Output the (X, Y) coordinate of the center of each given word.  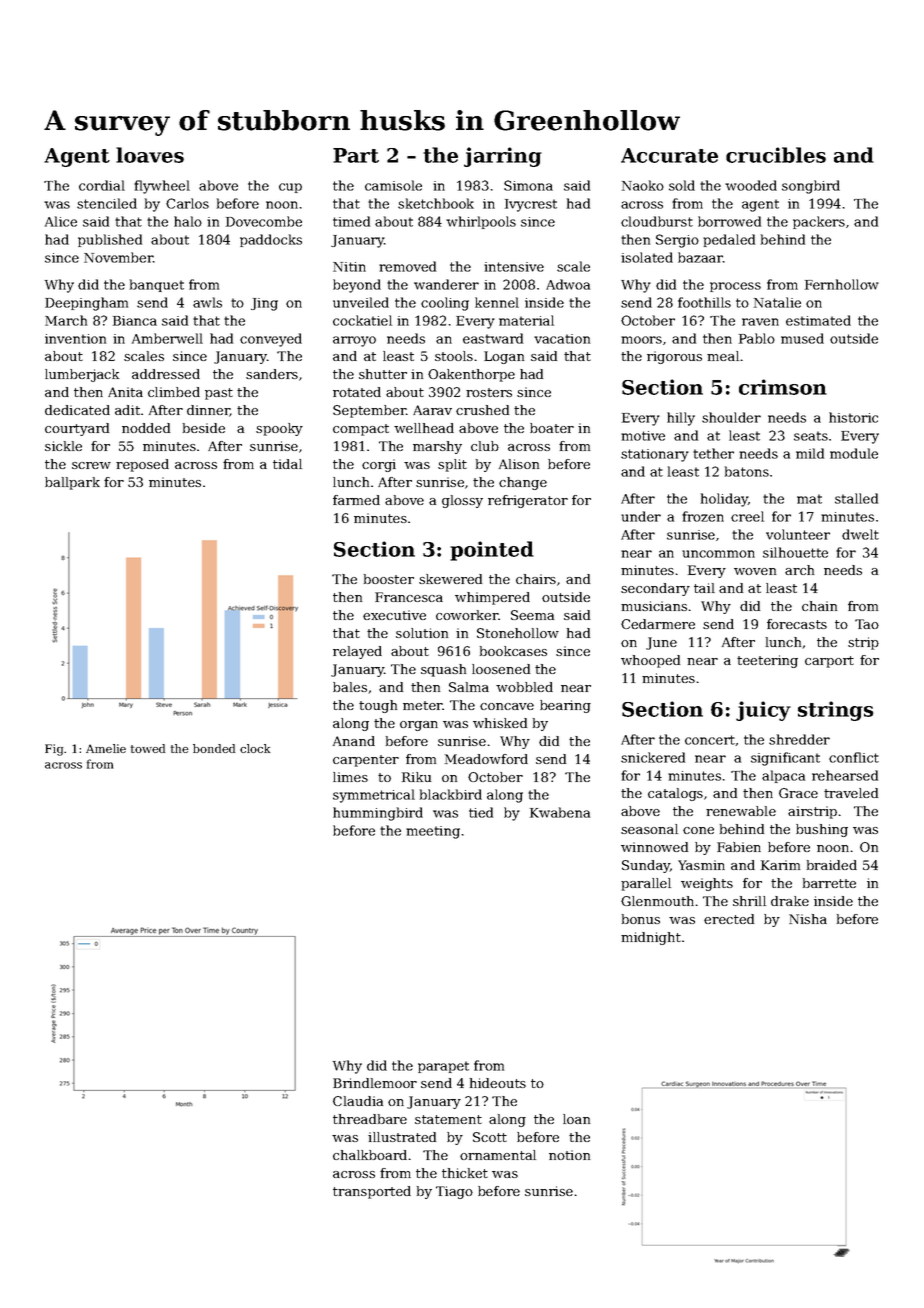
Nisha (808, 919)
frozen (703, 516)
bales (350, 687)
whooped (650, 661)
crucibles (776, 155)
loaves (150, 155)
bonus (641, 919)
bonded (214, 748)
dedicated (77, 410)
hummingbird (378, 814)
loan (576, 1119)
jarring (503, 157)
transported (372, 1192)
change (523, 483)
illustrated (402, 1137)
